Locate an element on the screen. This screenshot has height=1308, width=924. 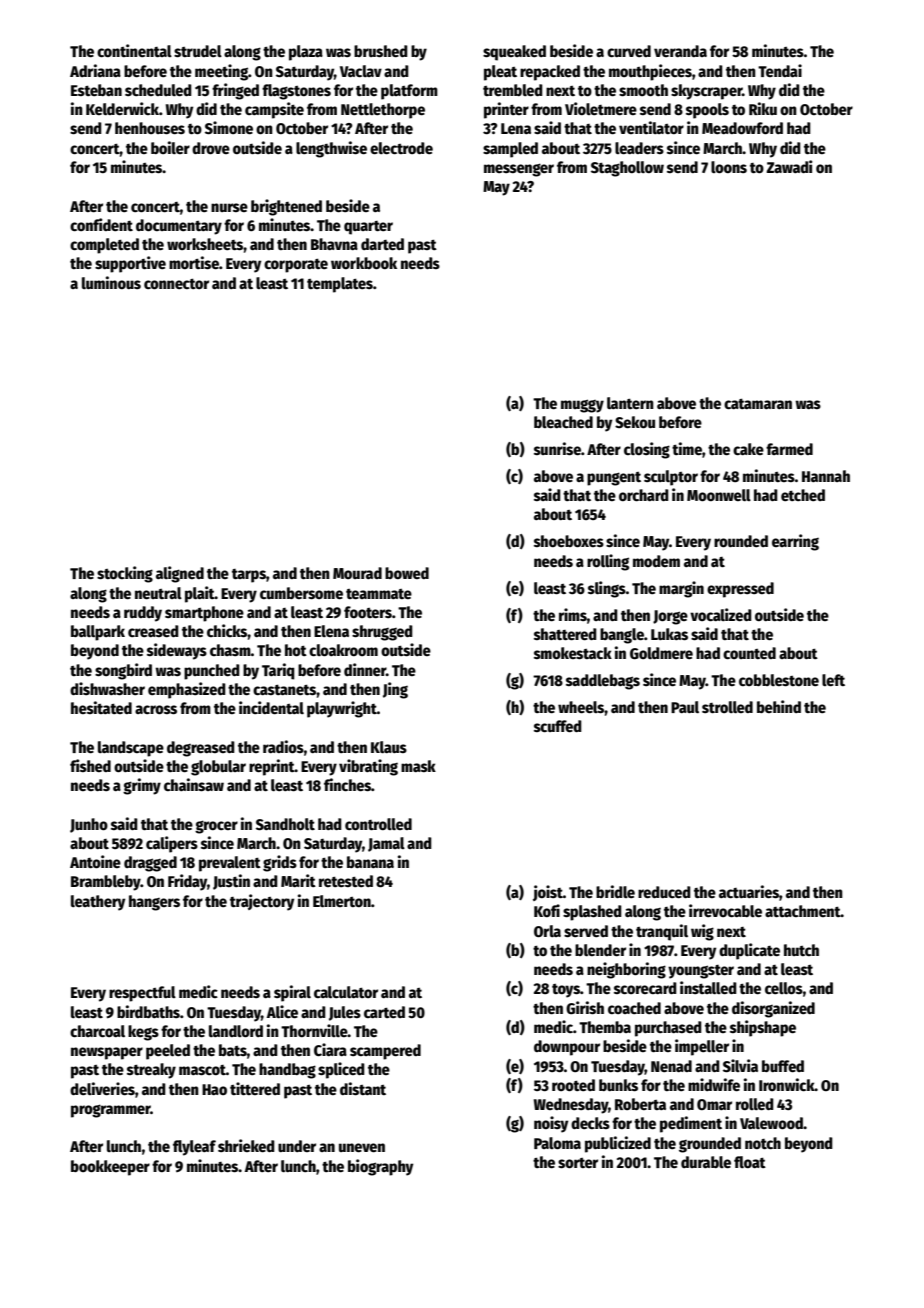
ballpark is located at coordinates (98, 633).
